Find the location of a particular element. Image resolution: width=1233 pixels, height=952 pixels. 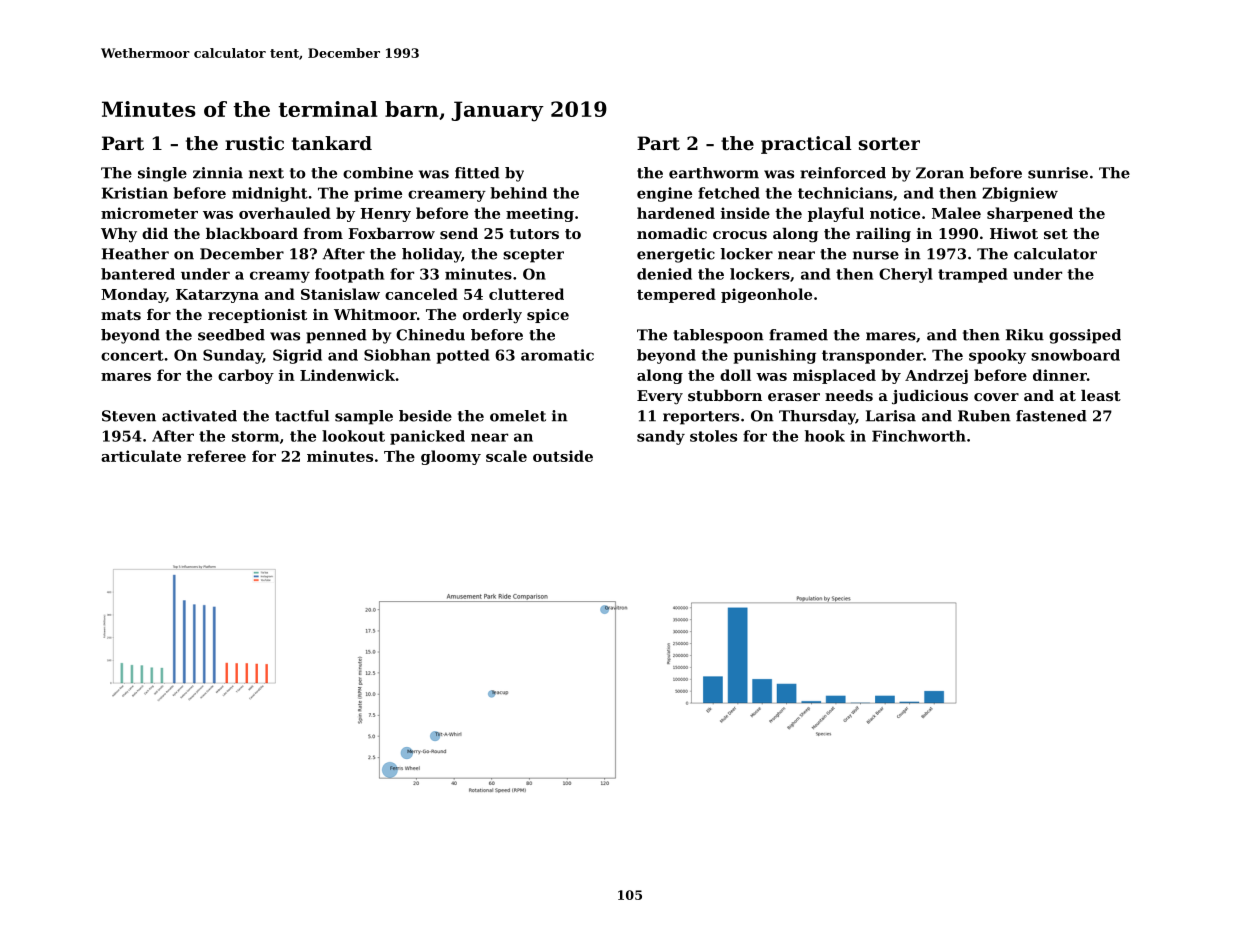

aromatic is located at coordinates (557, 355).
